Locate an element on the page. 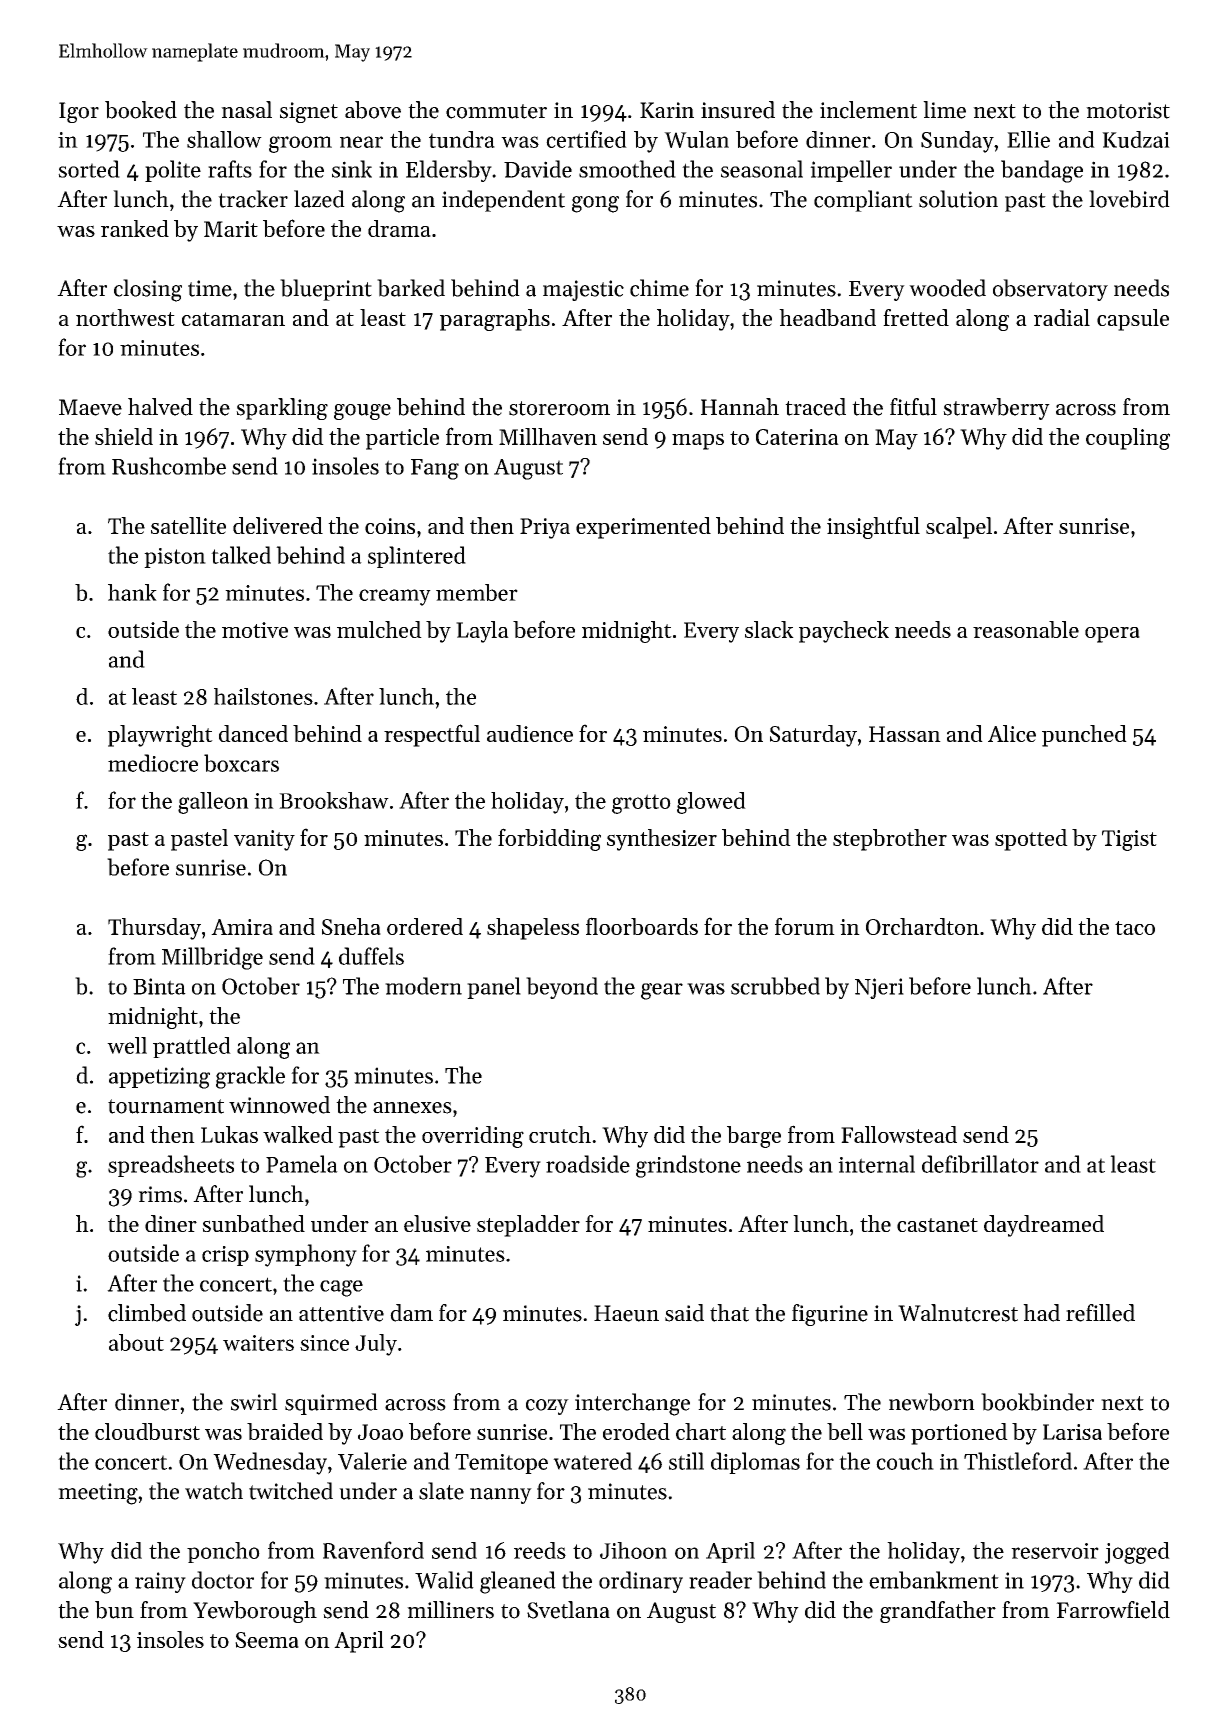  observatory is located at coordinates (1050, 290).
